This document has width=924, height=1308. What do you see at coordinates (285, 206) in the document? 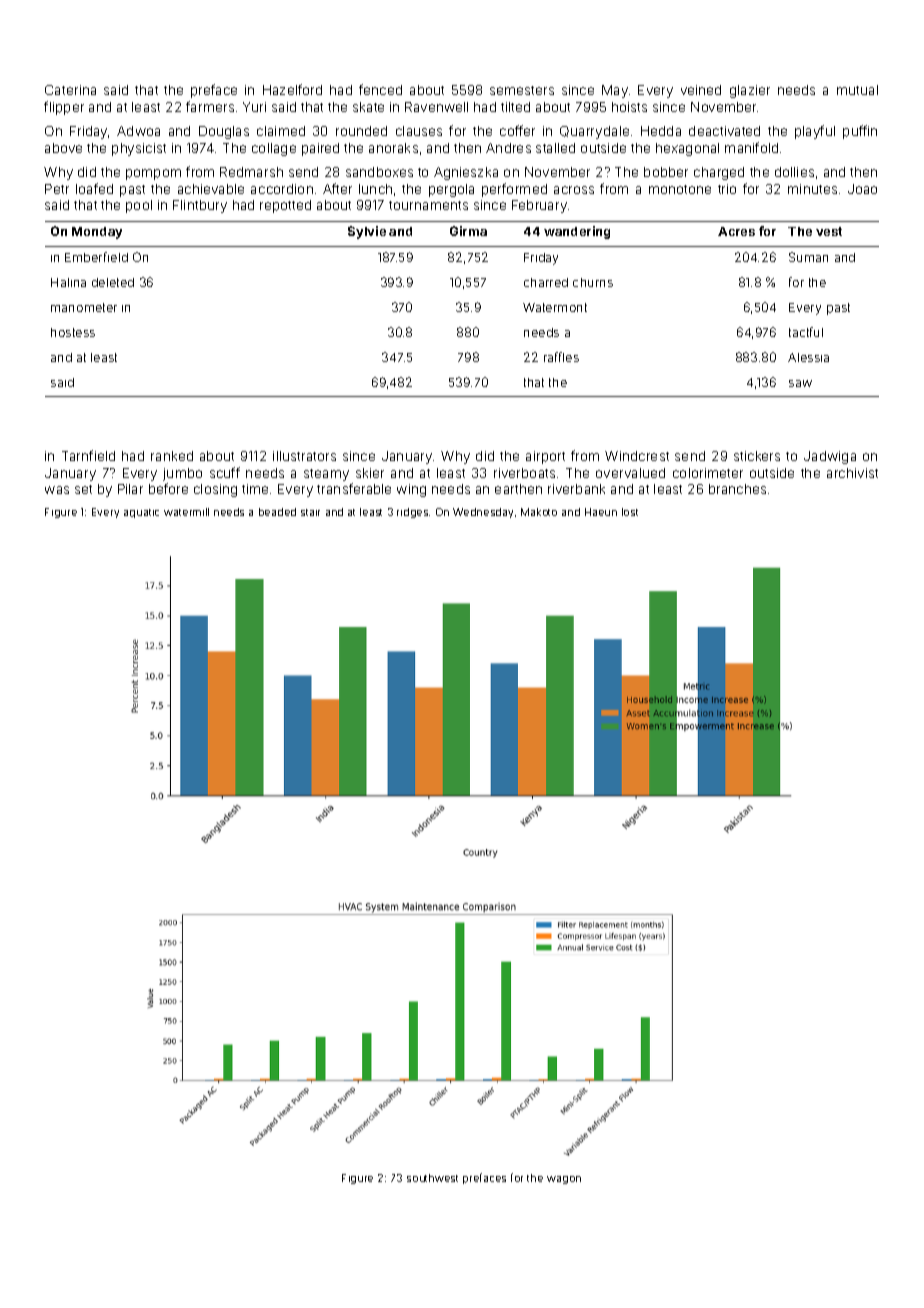
I see `repotted` at bounding box center [285, 206].
